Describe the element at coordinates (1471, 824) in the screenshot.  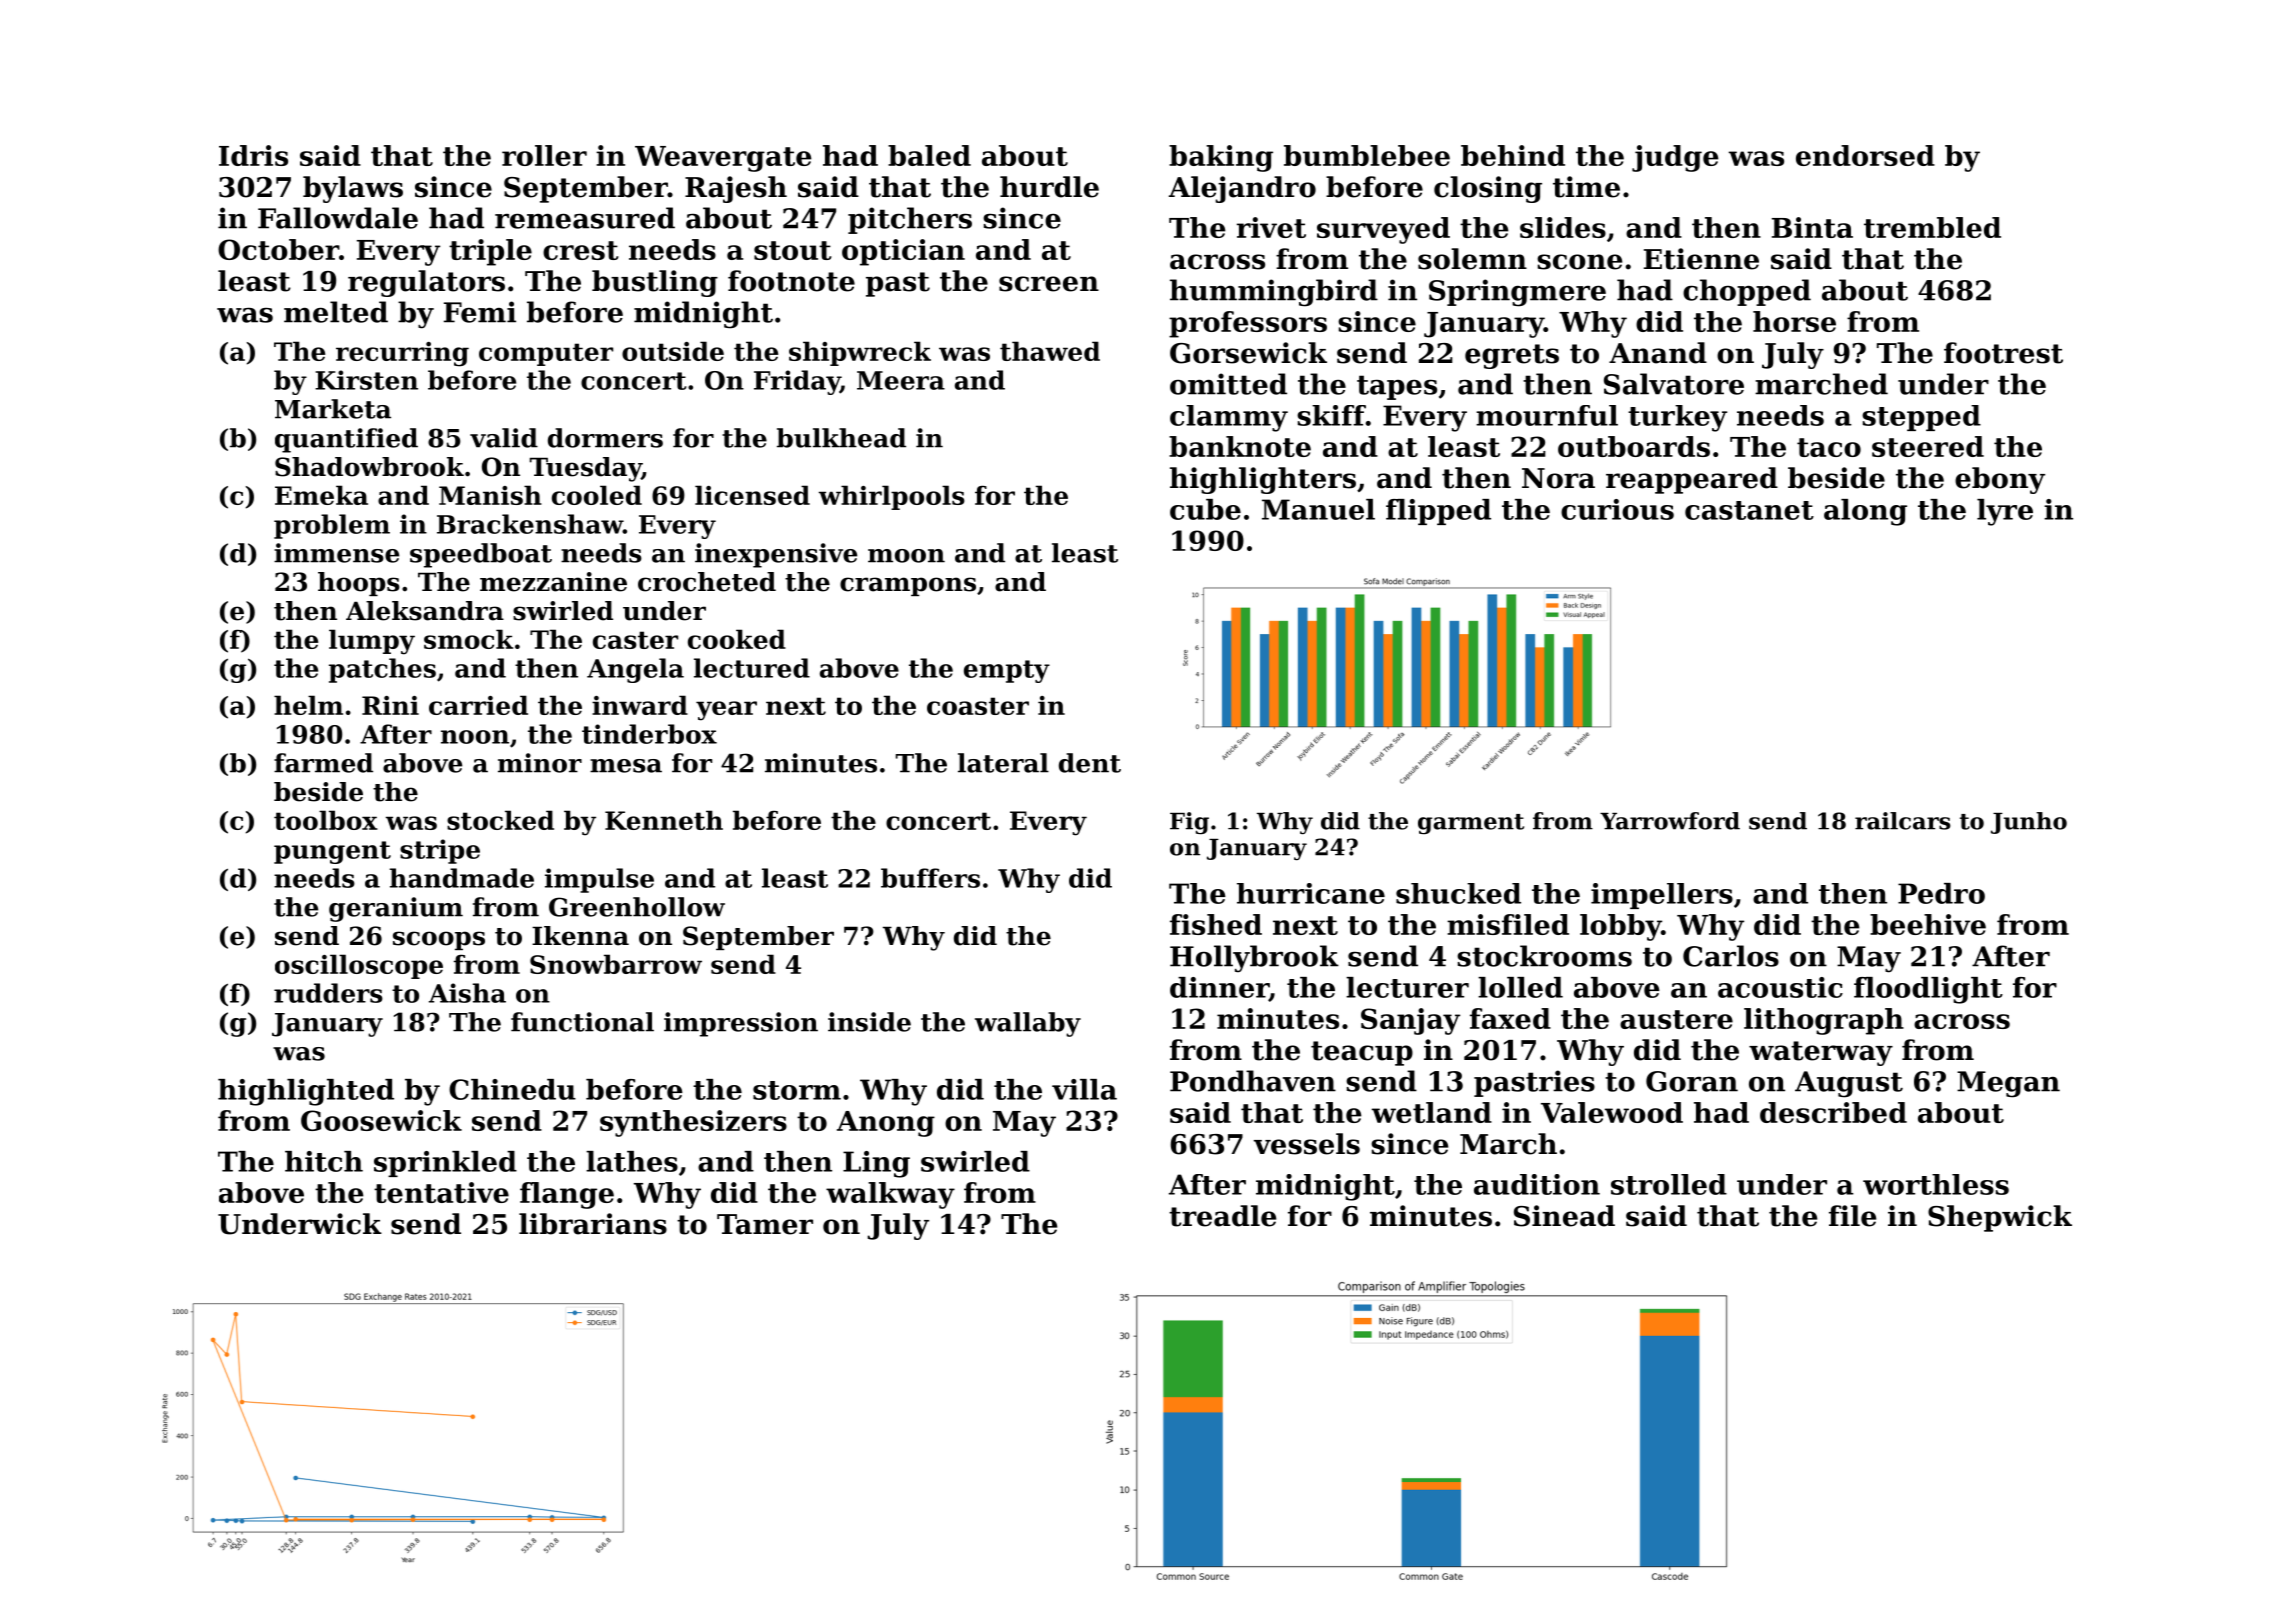
I see `garment` at that location.
